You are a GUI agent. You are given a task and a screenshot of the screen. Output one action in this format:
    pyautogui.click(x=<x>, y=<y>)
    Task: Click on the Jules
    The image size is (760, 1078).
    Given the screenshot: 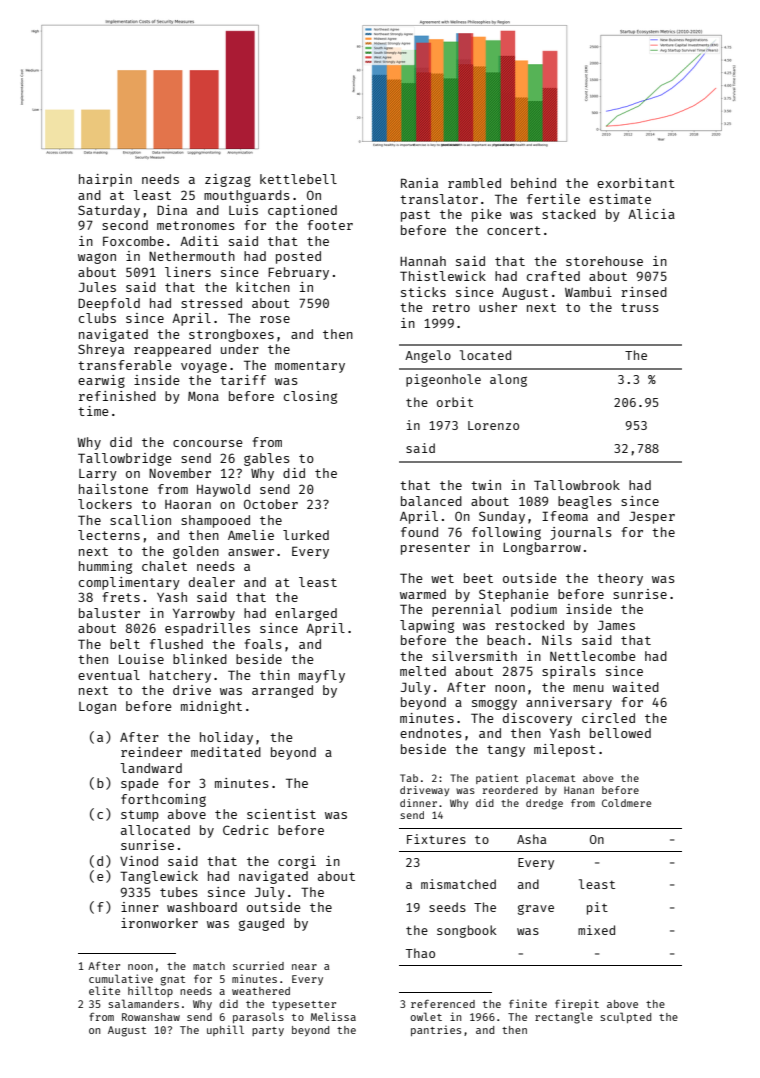 What is the action you would take?
    pyautogui.click(x=97, y=287)
